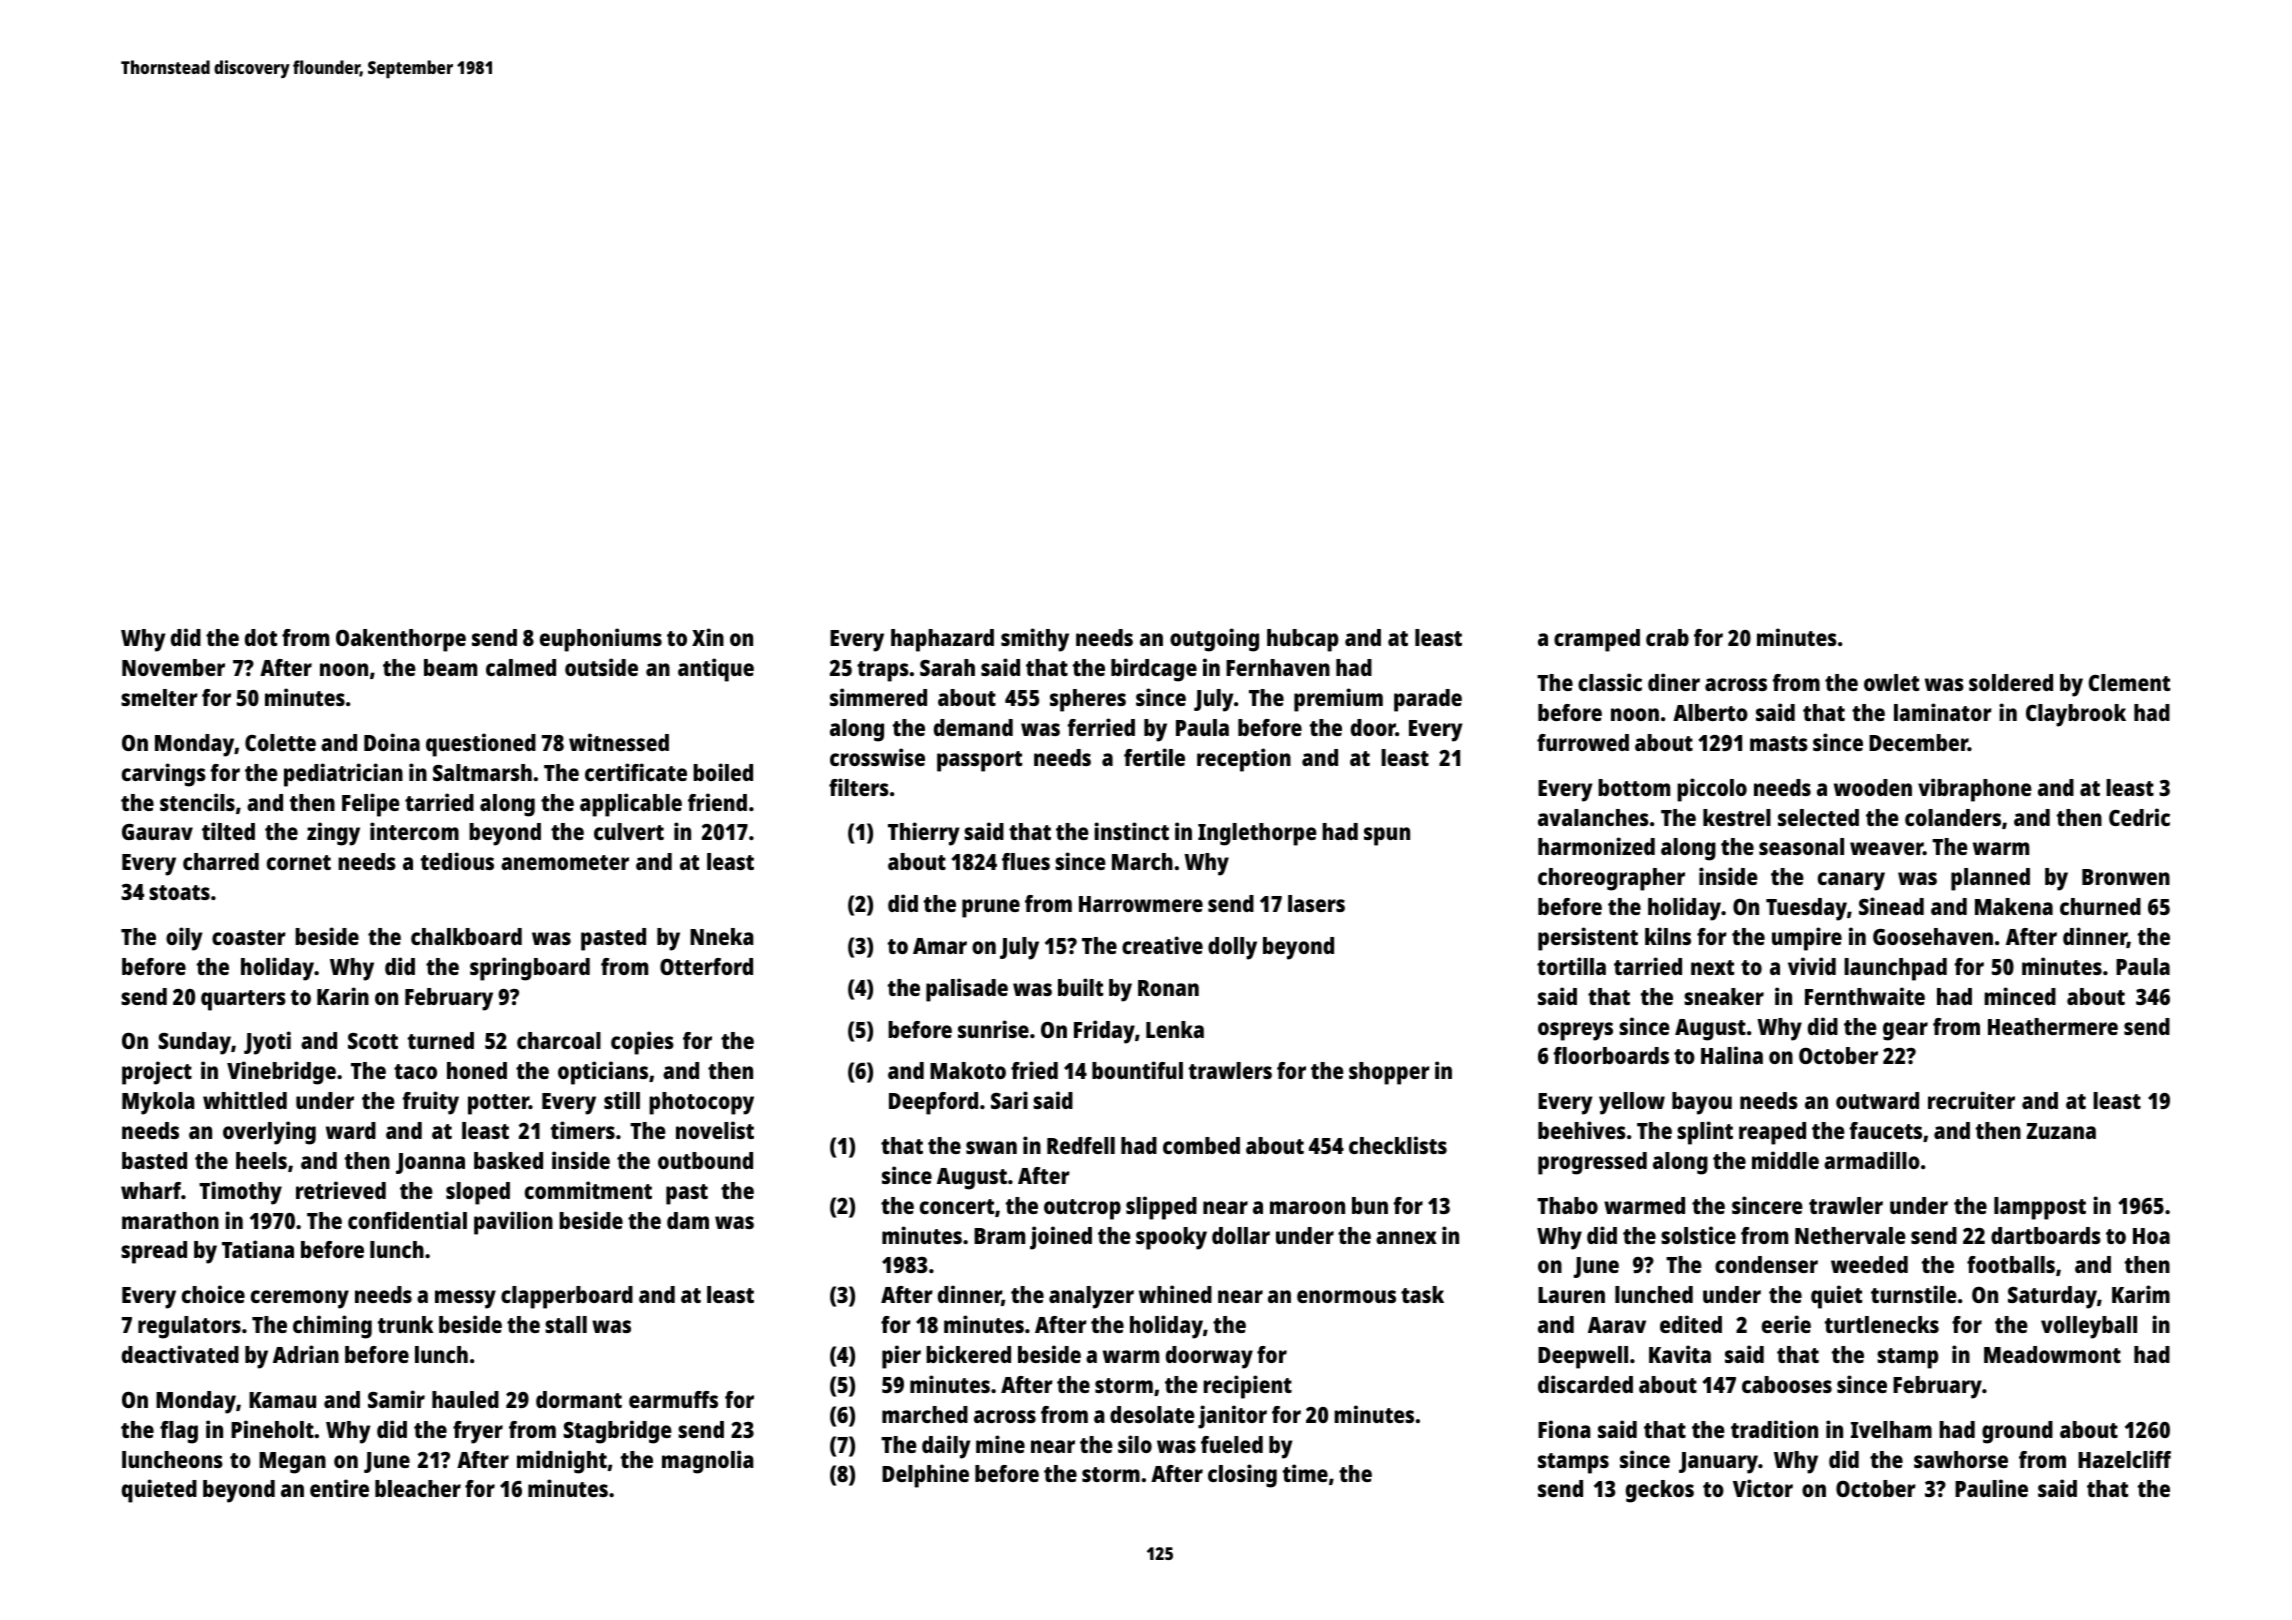 The height and width of the document is (1620, 2292). What do you see at coordinates (859, 787) in the document?
I see `filters` at bounding box center [859, 787].
